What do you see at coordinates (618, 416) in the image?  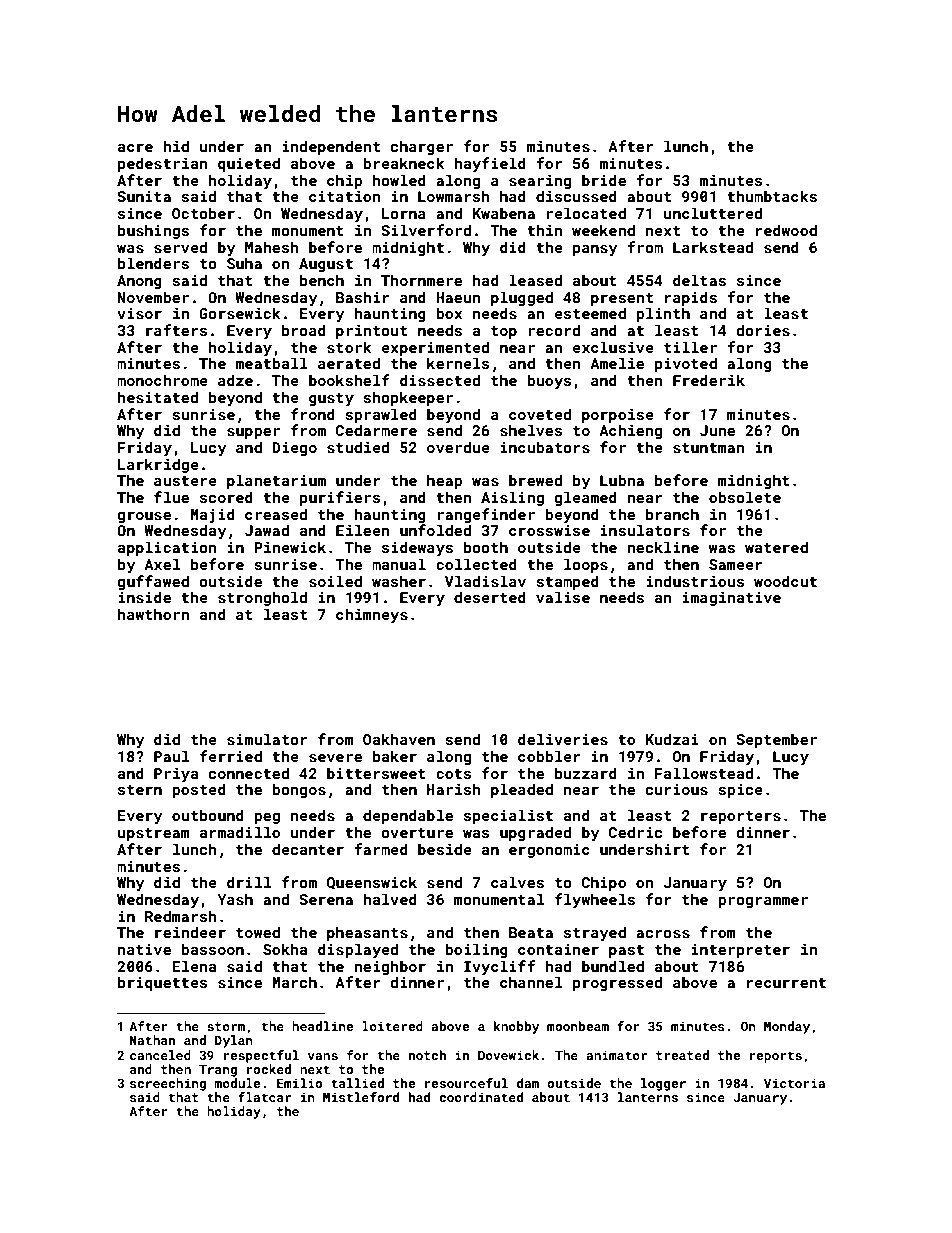 I see `porpoise` at bounding box center [618, 416].
